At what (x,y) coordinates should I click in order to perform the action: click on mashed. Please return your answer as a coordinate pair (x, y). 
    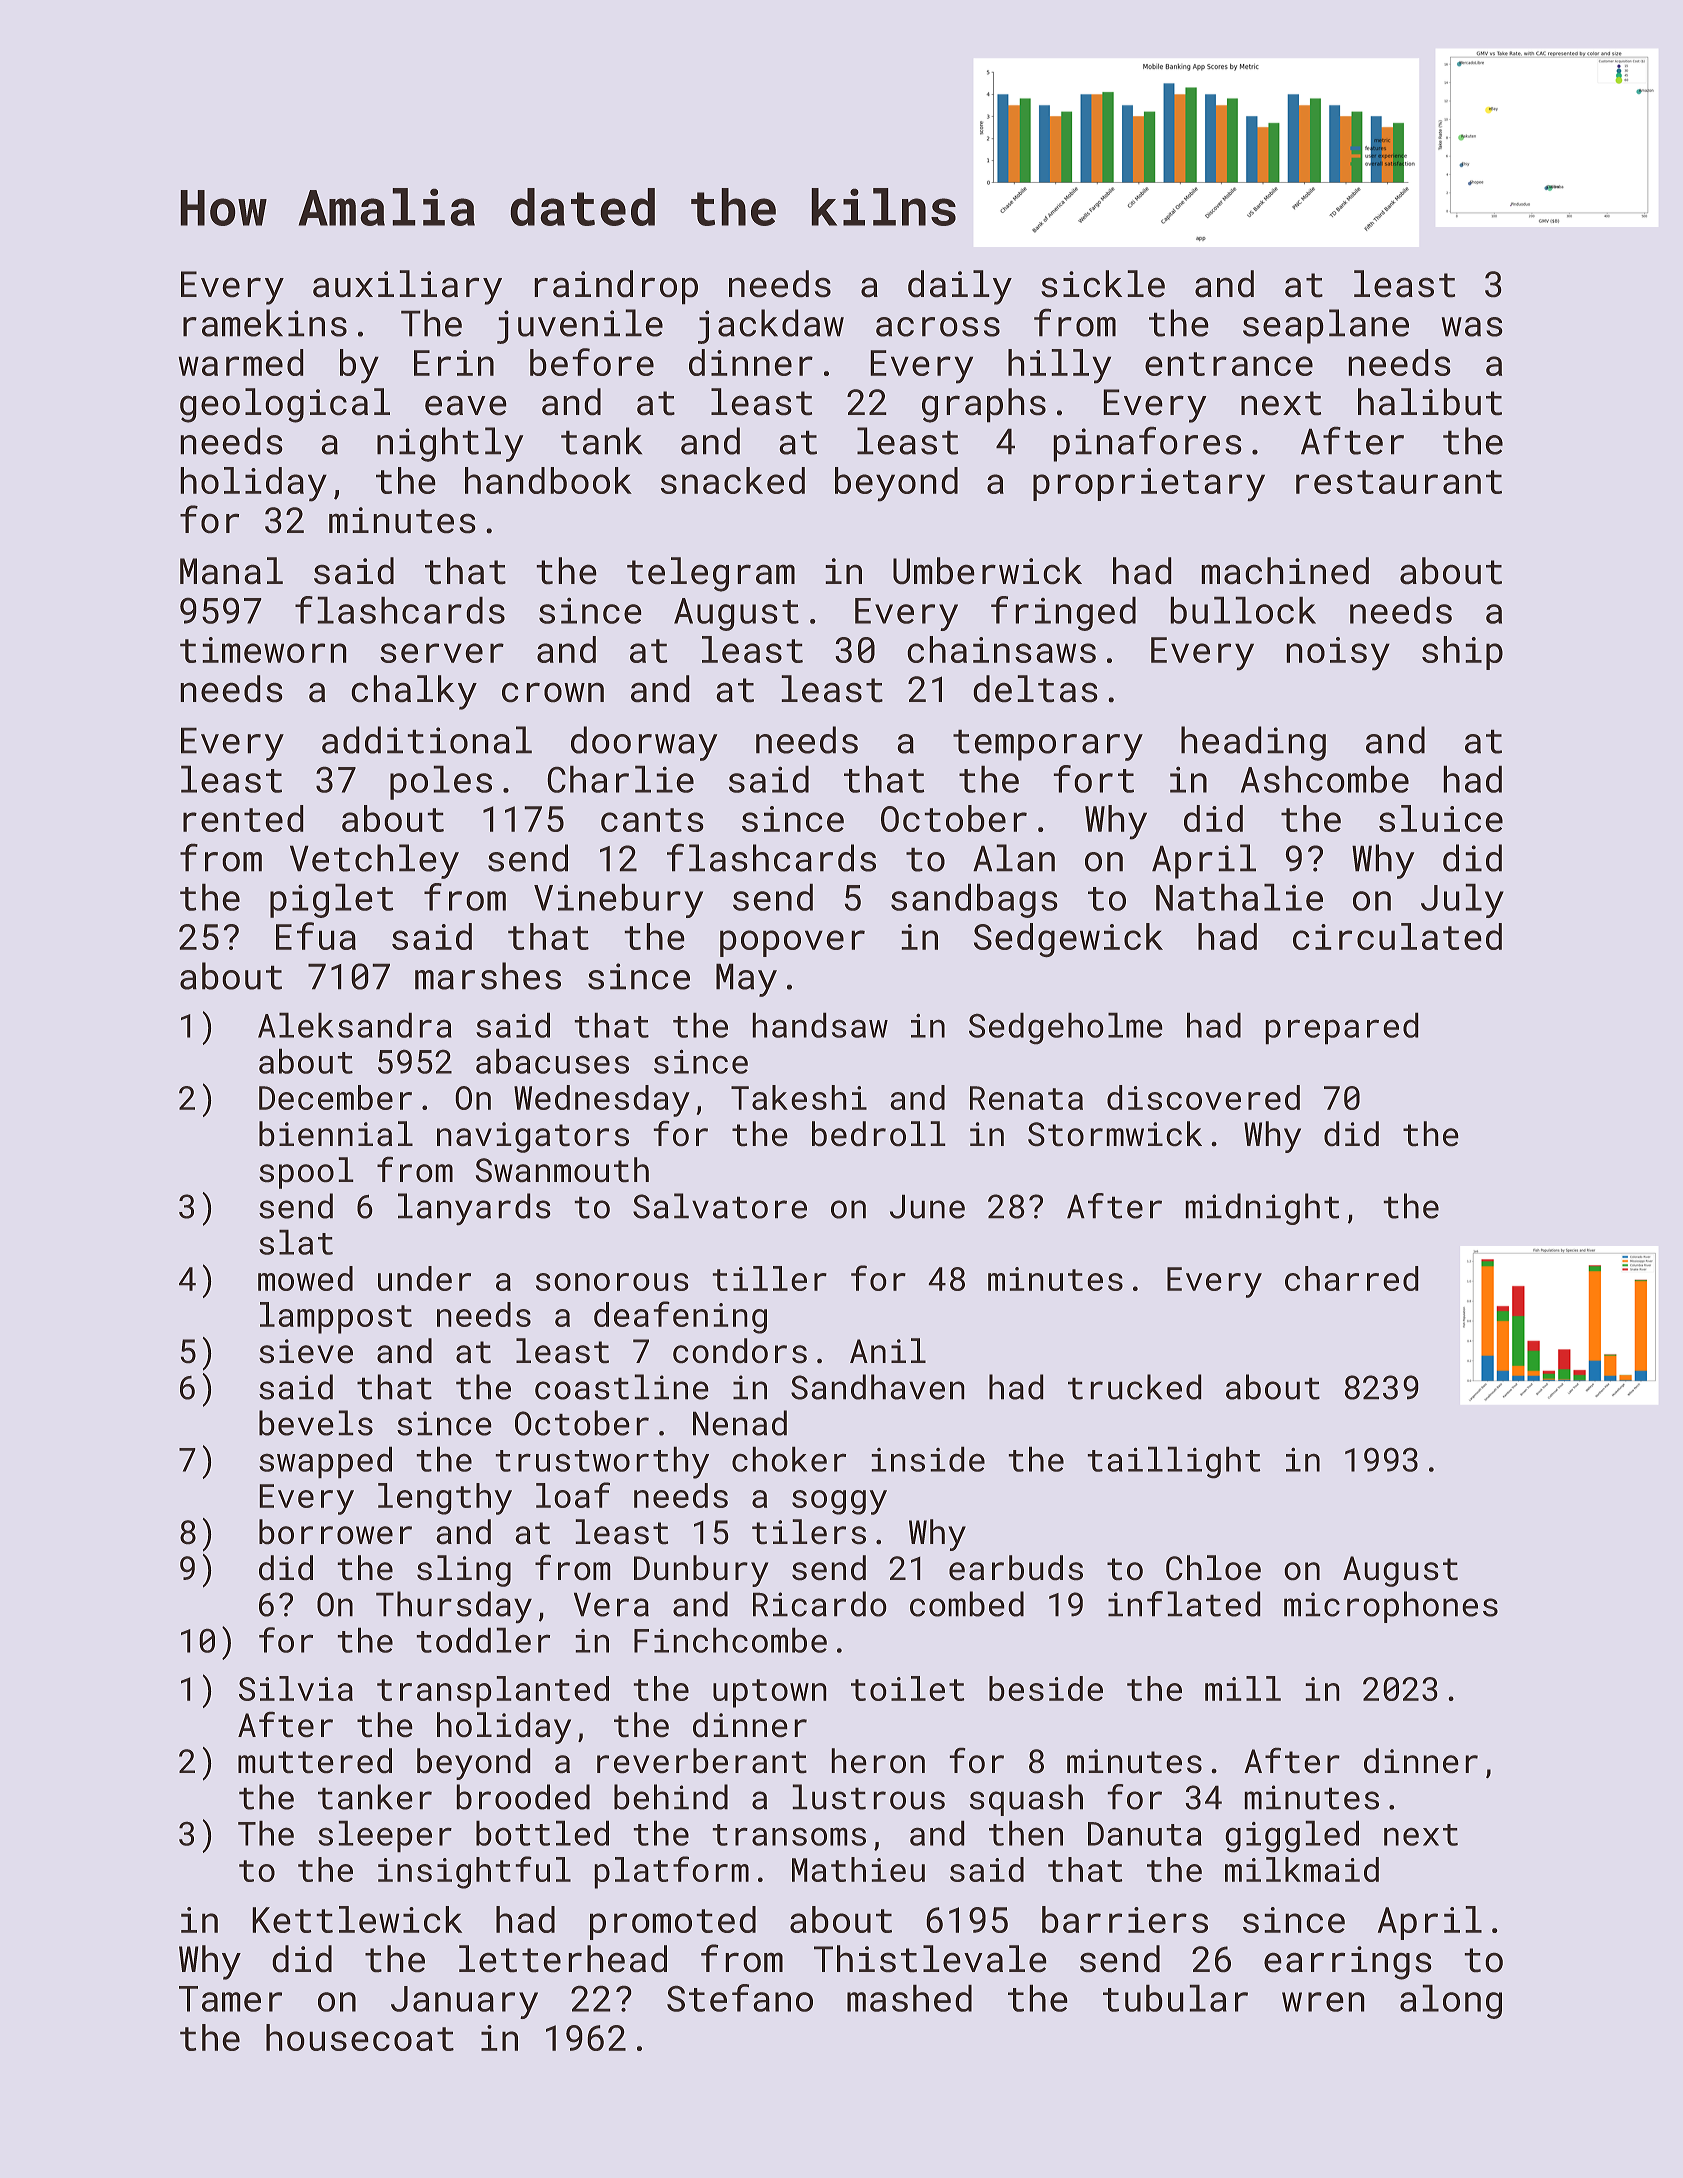
    Looking at the image, I should click on (909, 1998).
